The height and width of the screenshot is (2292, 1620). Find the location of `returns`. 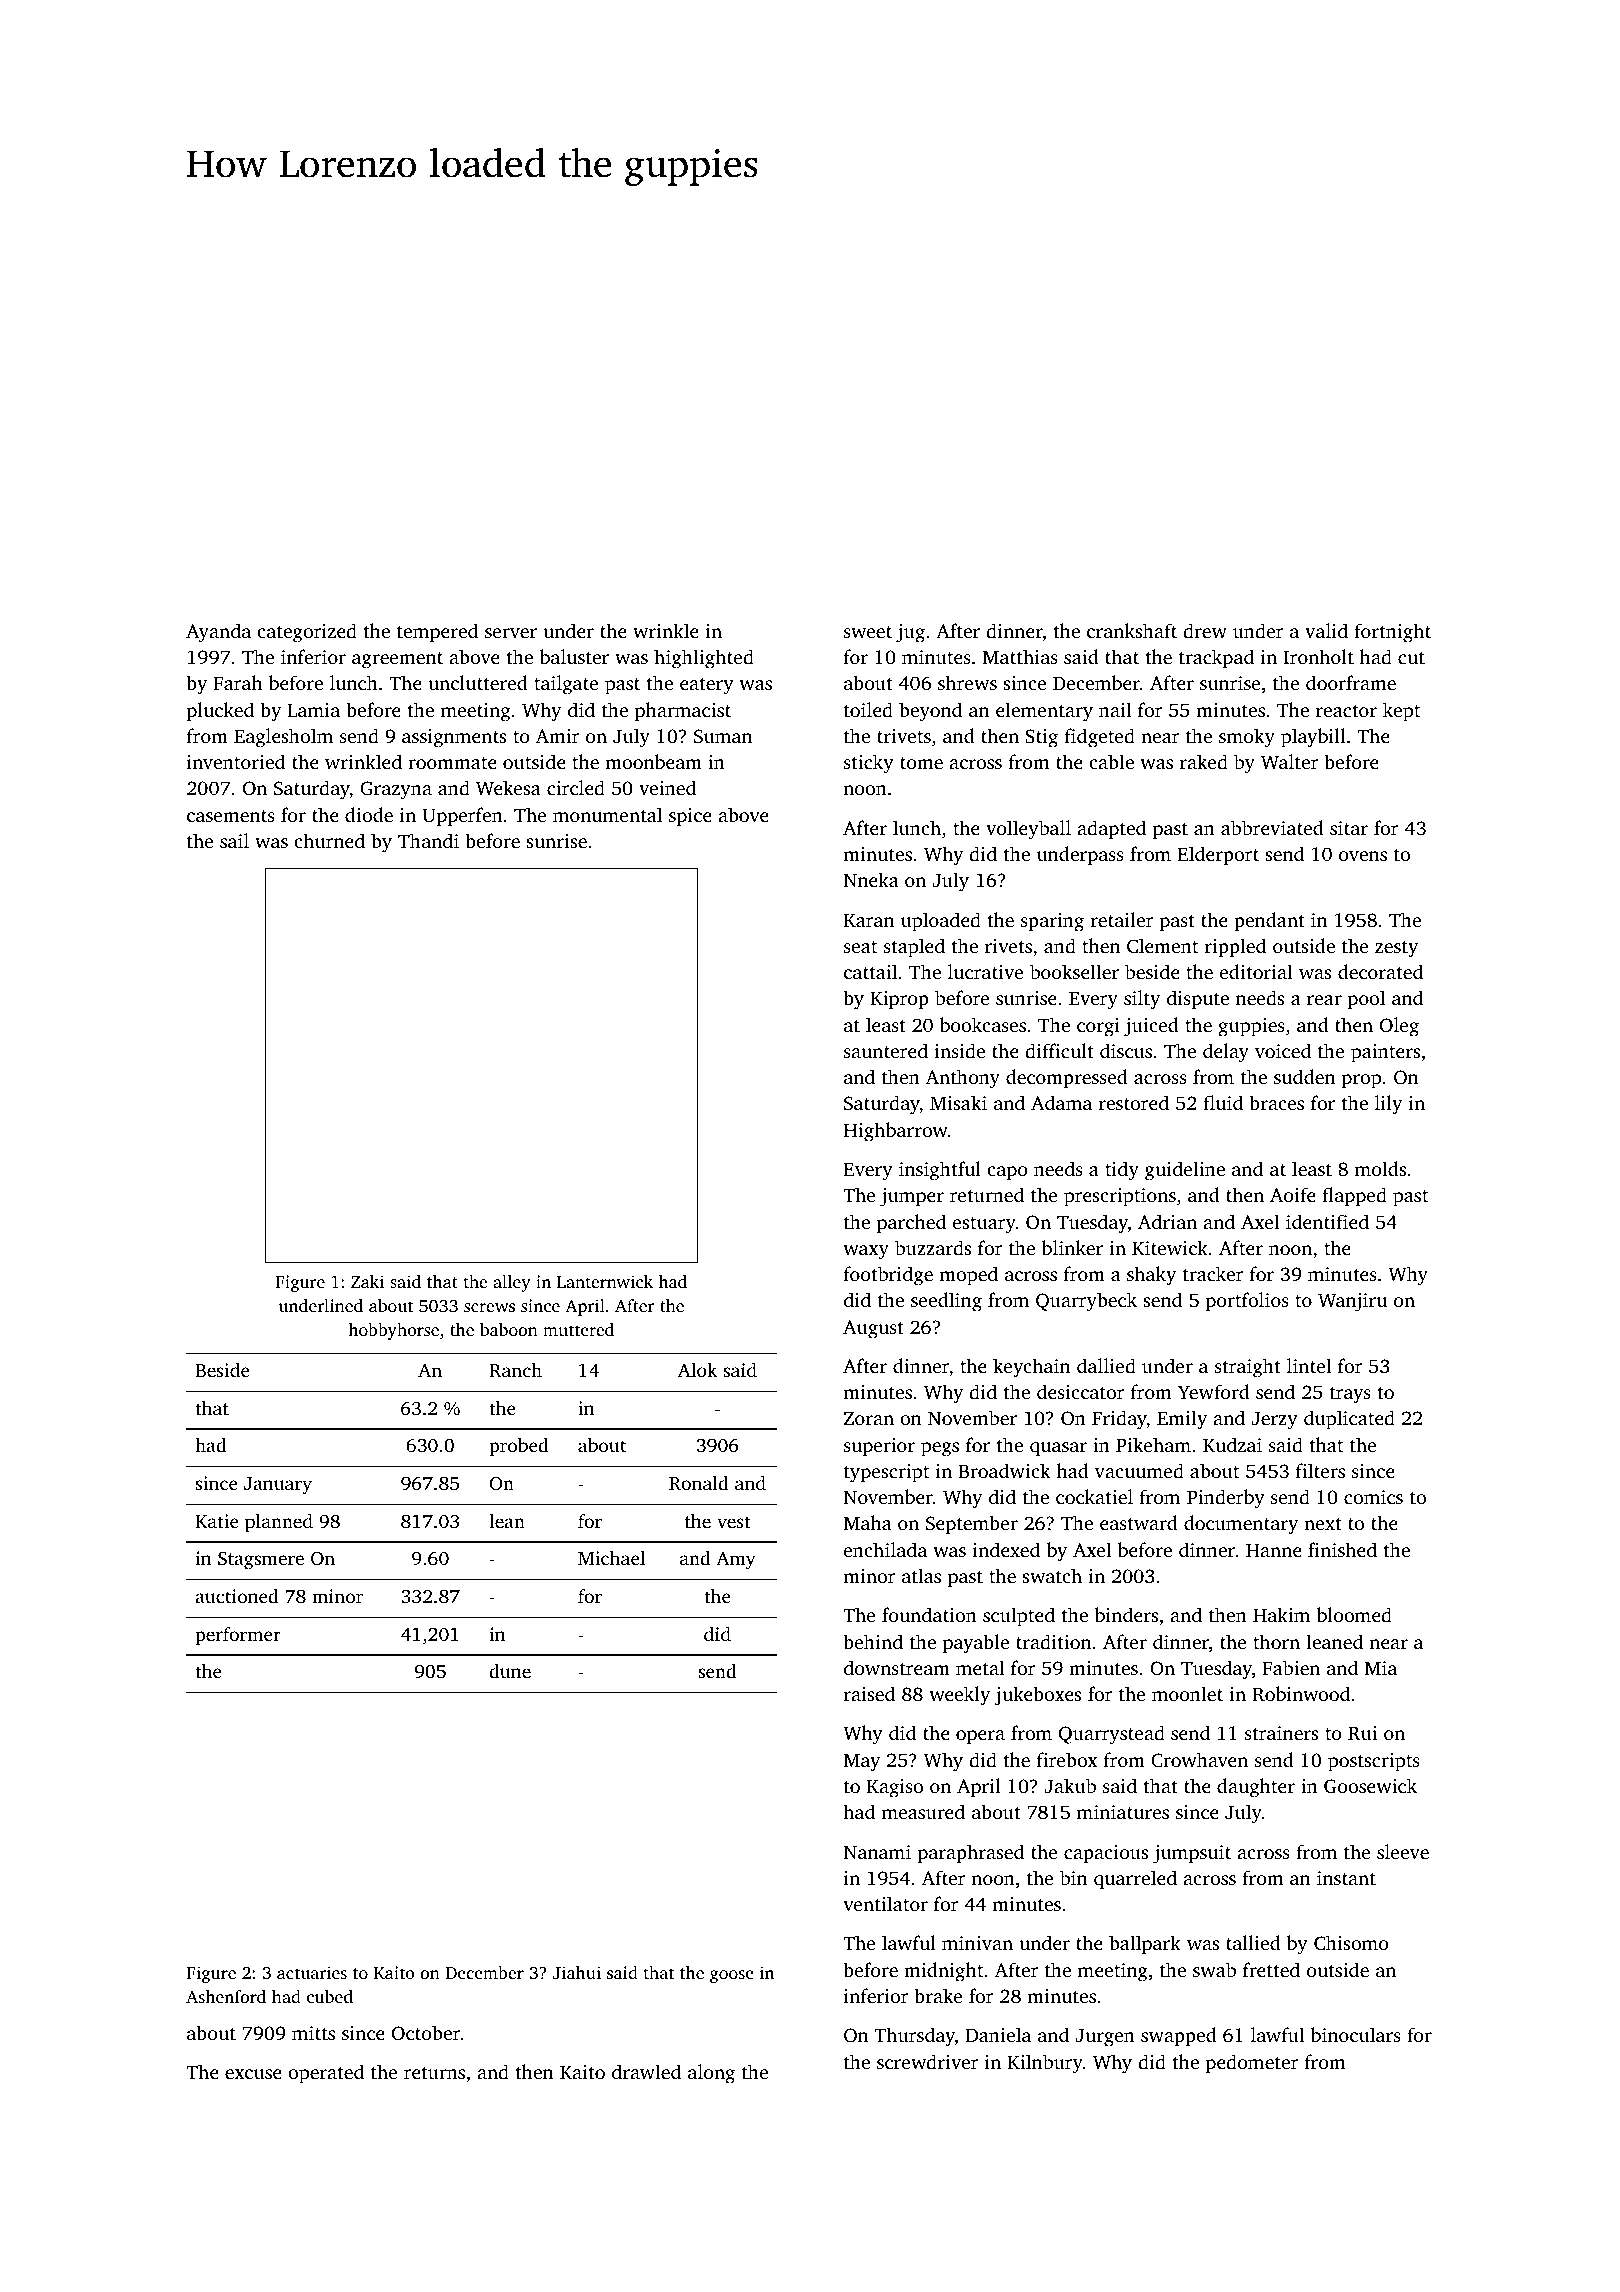

returns is located at coordinates (434, 2073).
